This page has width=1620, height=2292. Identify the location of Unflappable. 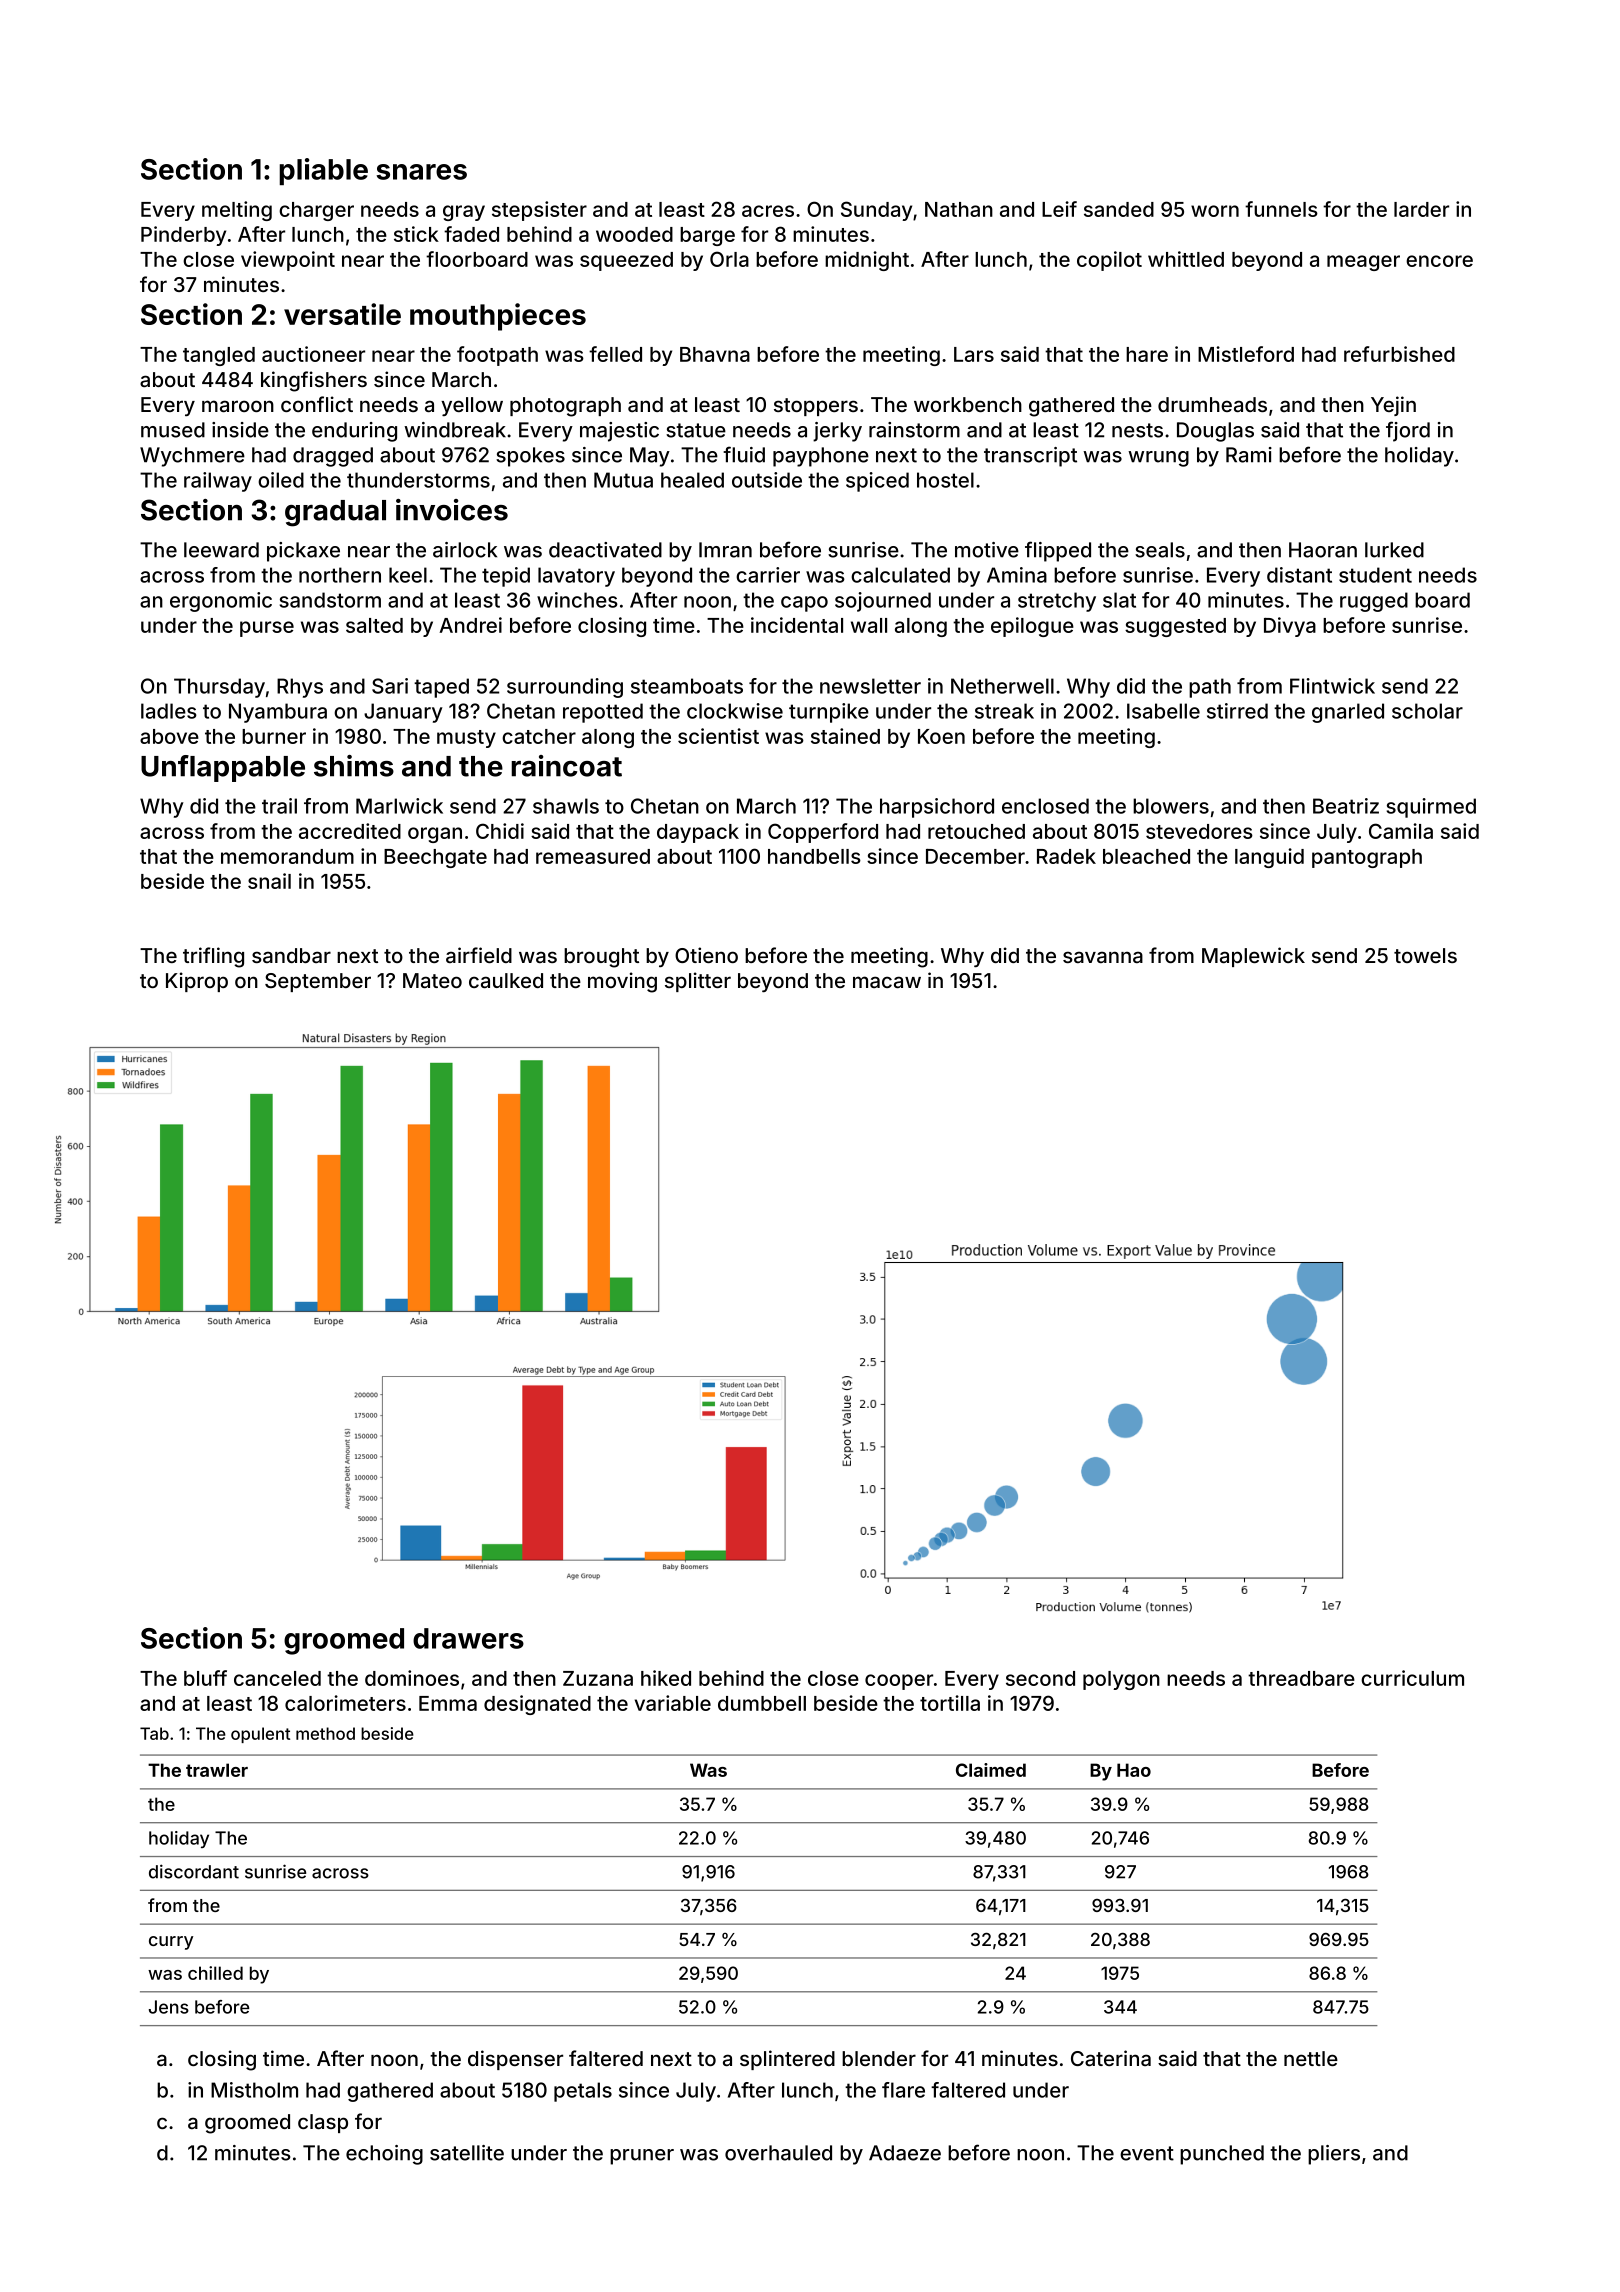
(223, 768).
